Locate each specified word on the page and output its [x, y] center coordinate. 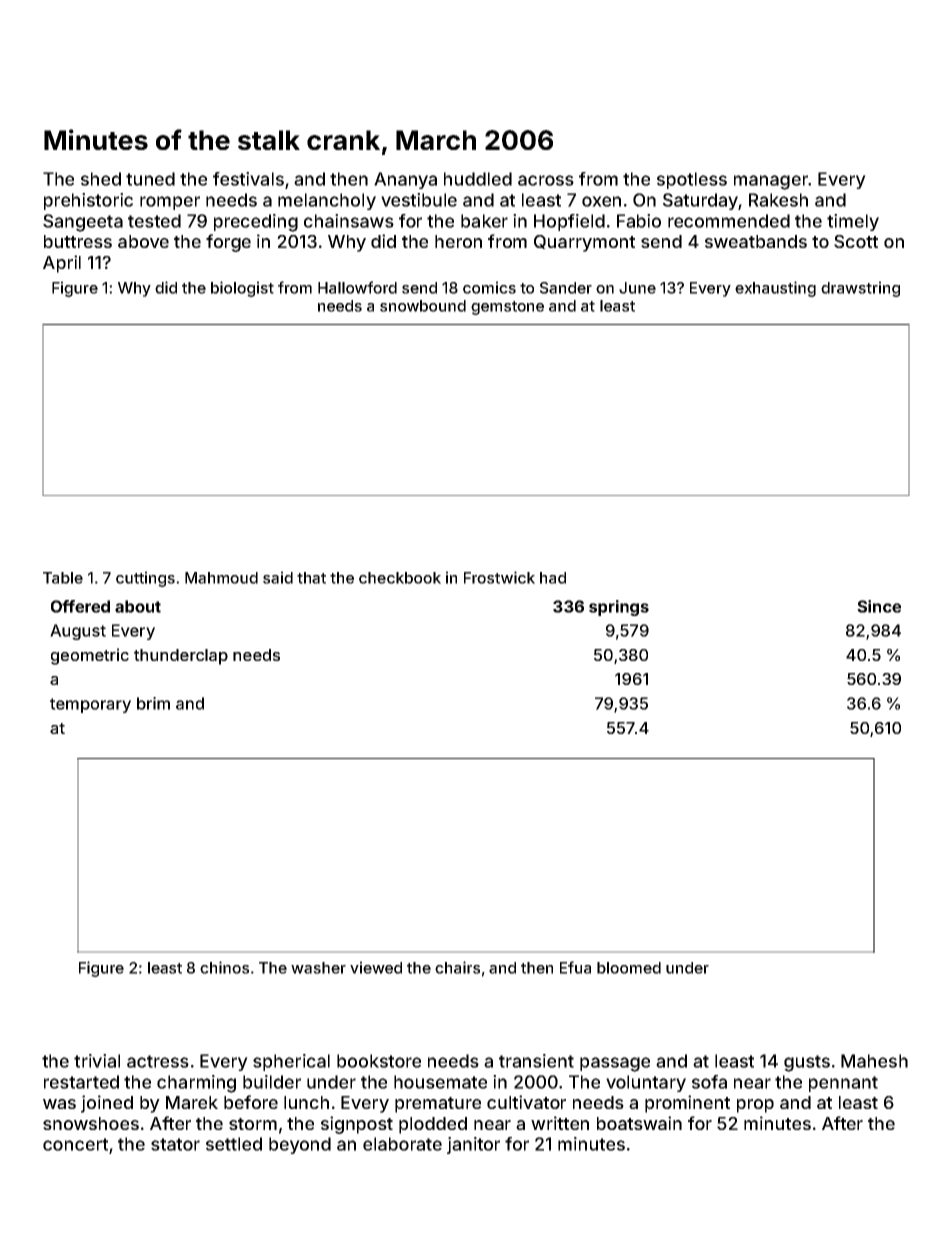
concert [75, 1144]
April [62, 264]
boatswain [639, 1123]
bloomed [629, 968]
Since [879, 606]
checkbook [400, 578]
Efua [575, 967]
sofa [709, 1082]
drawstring [860, 289]
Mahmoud [221, 578]
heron [458, 241]
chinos [224, 967]
